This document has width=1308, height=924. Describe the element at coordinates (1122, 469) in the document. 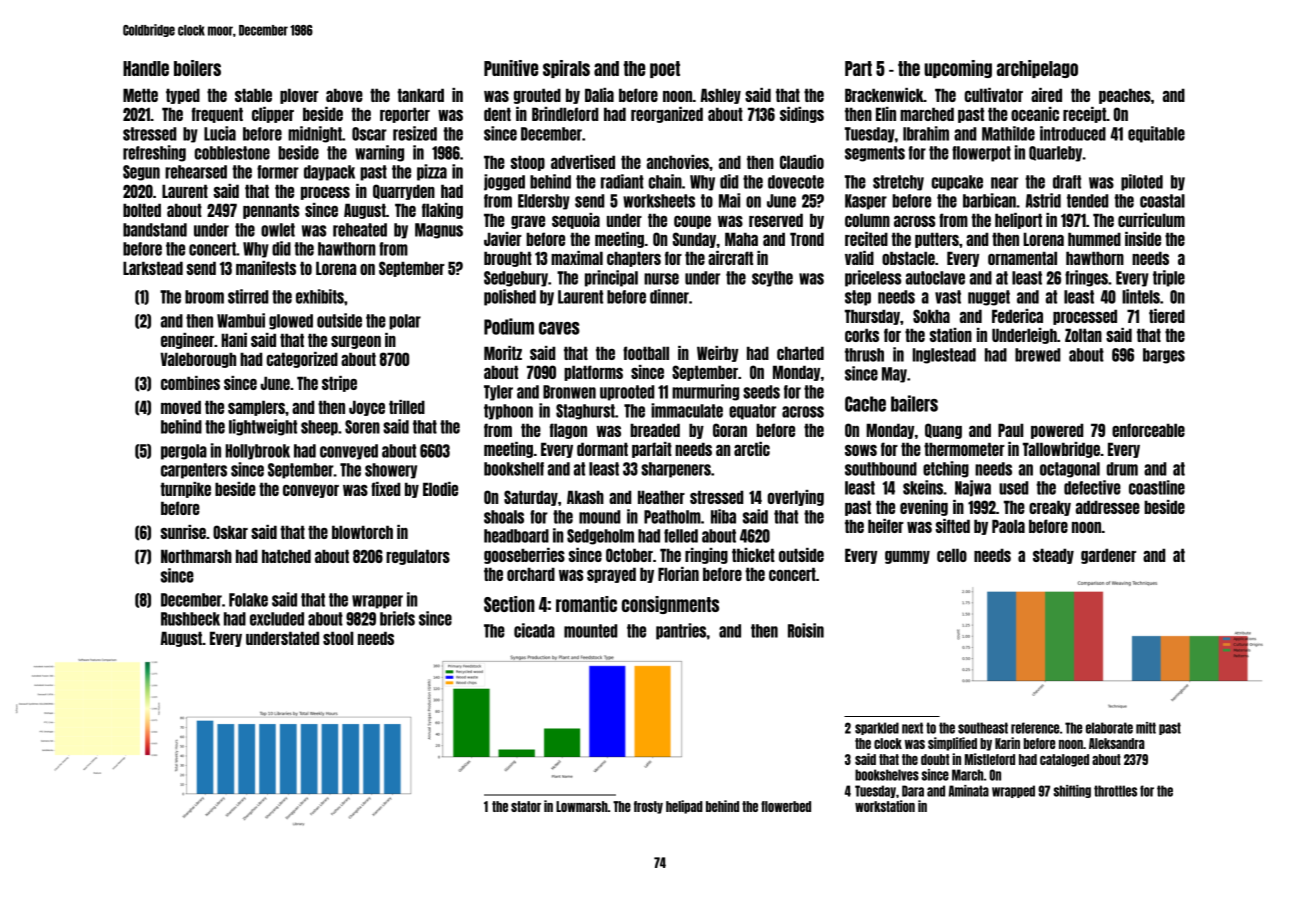

I see `drum` at that location.
